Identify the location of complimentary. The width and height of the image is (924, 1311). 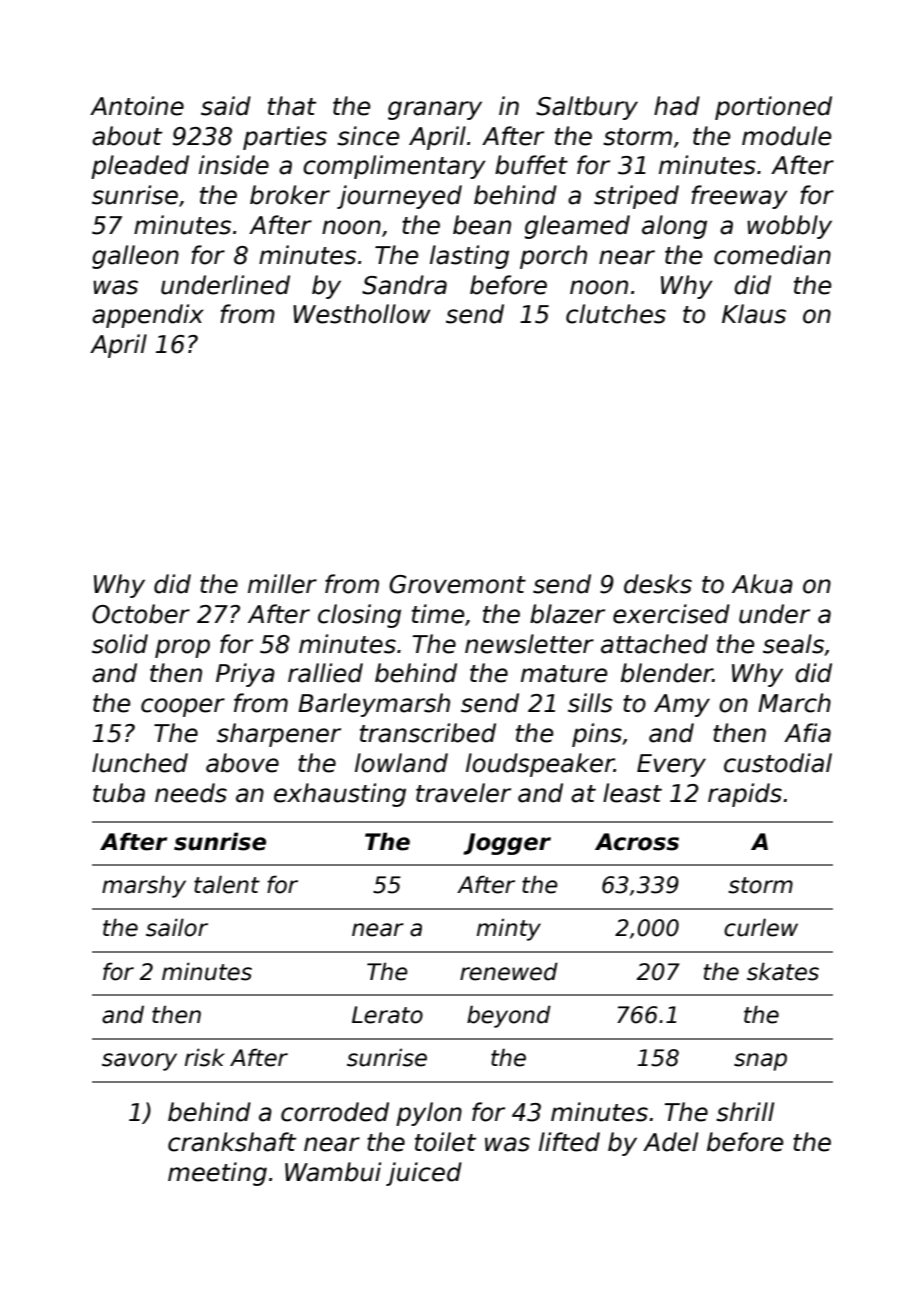
(394, 167).
